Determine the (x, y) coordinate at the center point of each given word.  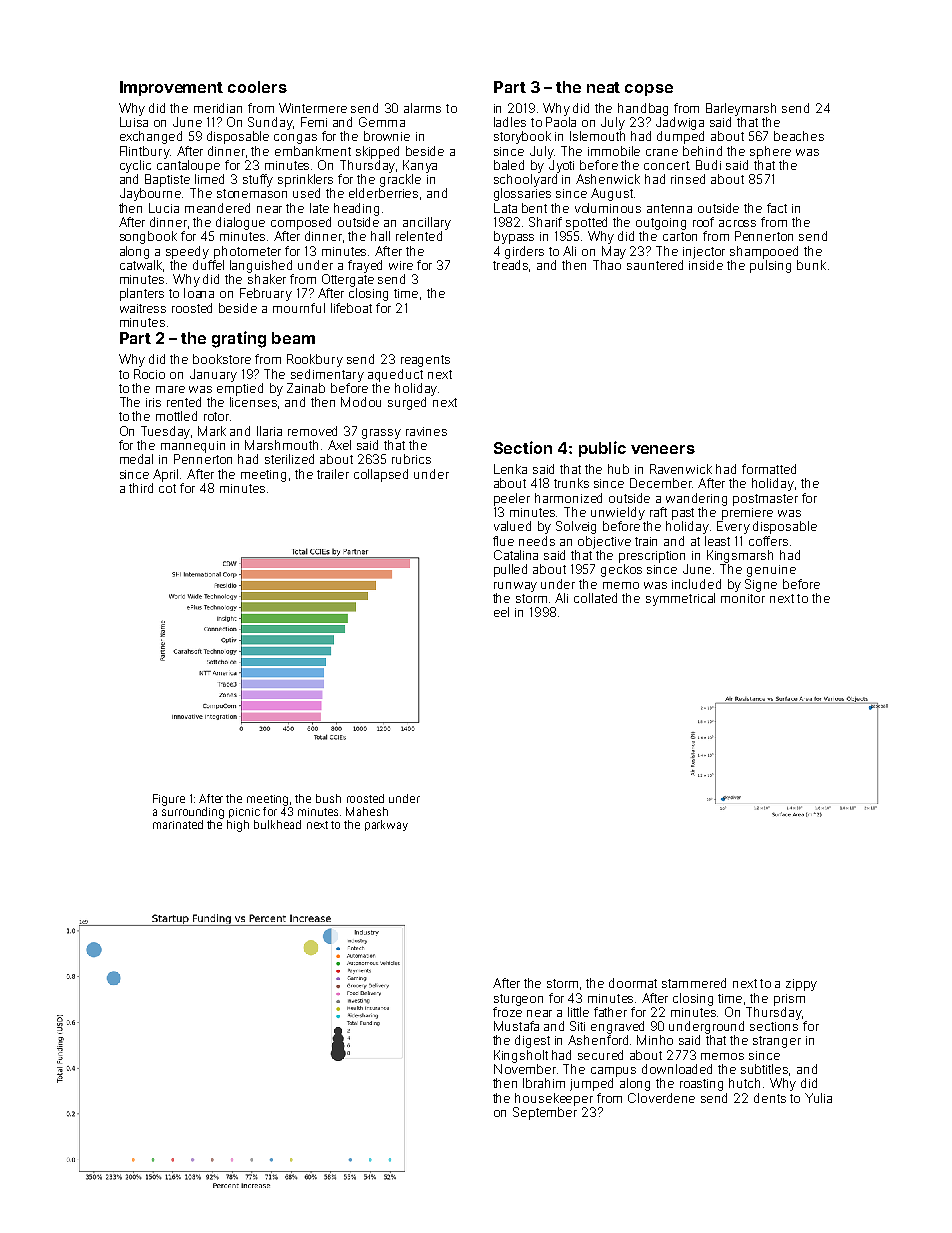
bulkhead (277, 824)
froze (507, 1012)
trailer (333, 474)
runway (515, 587)
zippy (801, 985)
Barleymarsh (741, 109)
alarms (422, 108)
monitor (743, 598)
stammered (694, 983)
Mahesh (367, 811)
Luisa (134, 122)
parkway (386, 825)
